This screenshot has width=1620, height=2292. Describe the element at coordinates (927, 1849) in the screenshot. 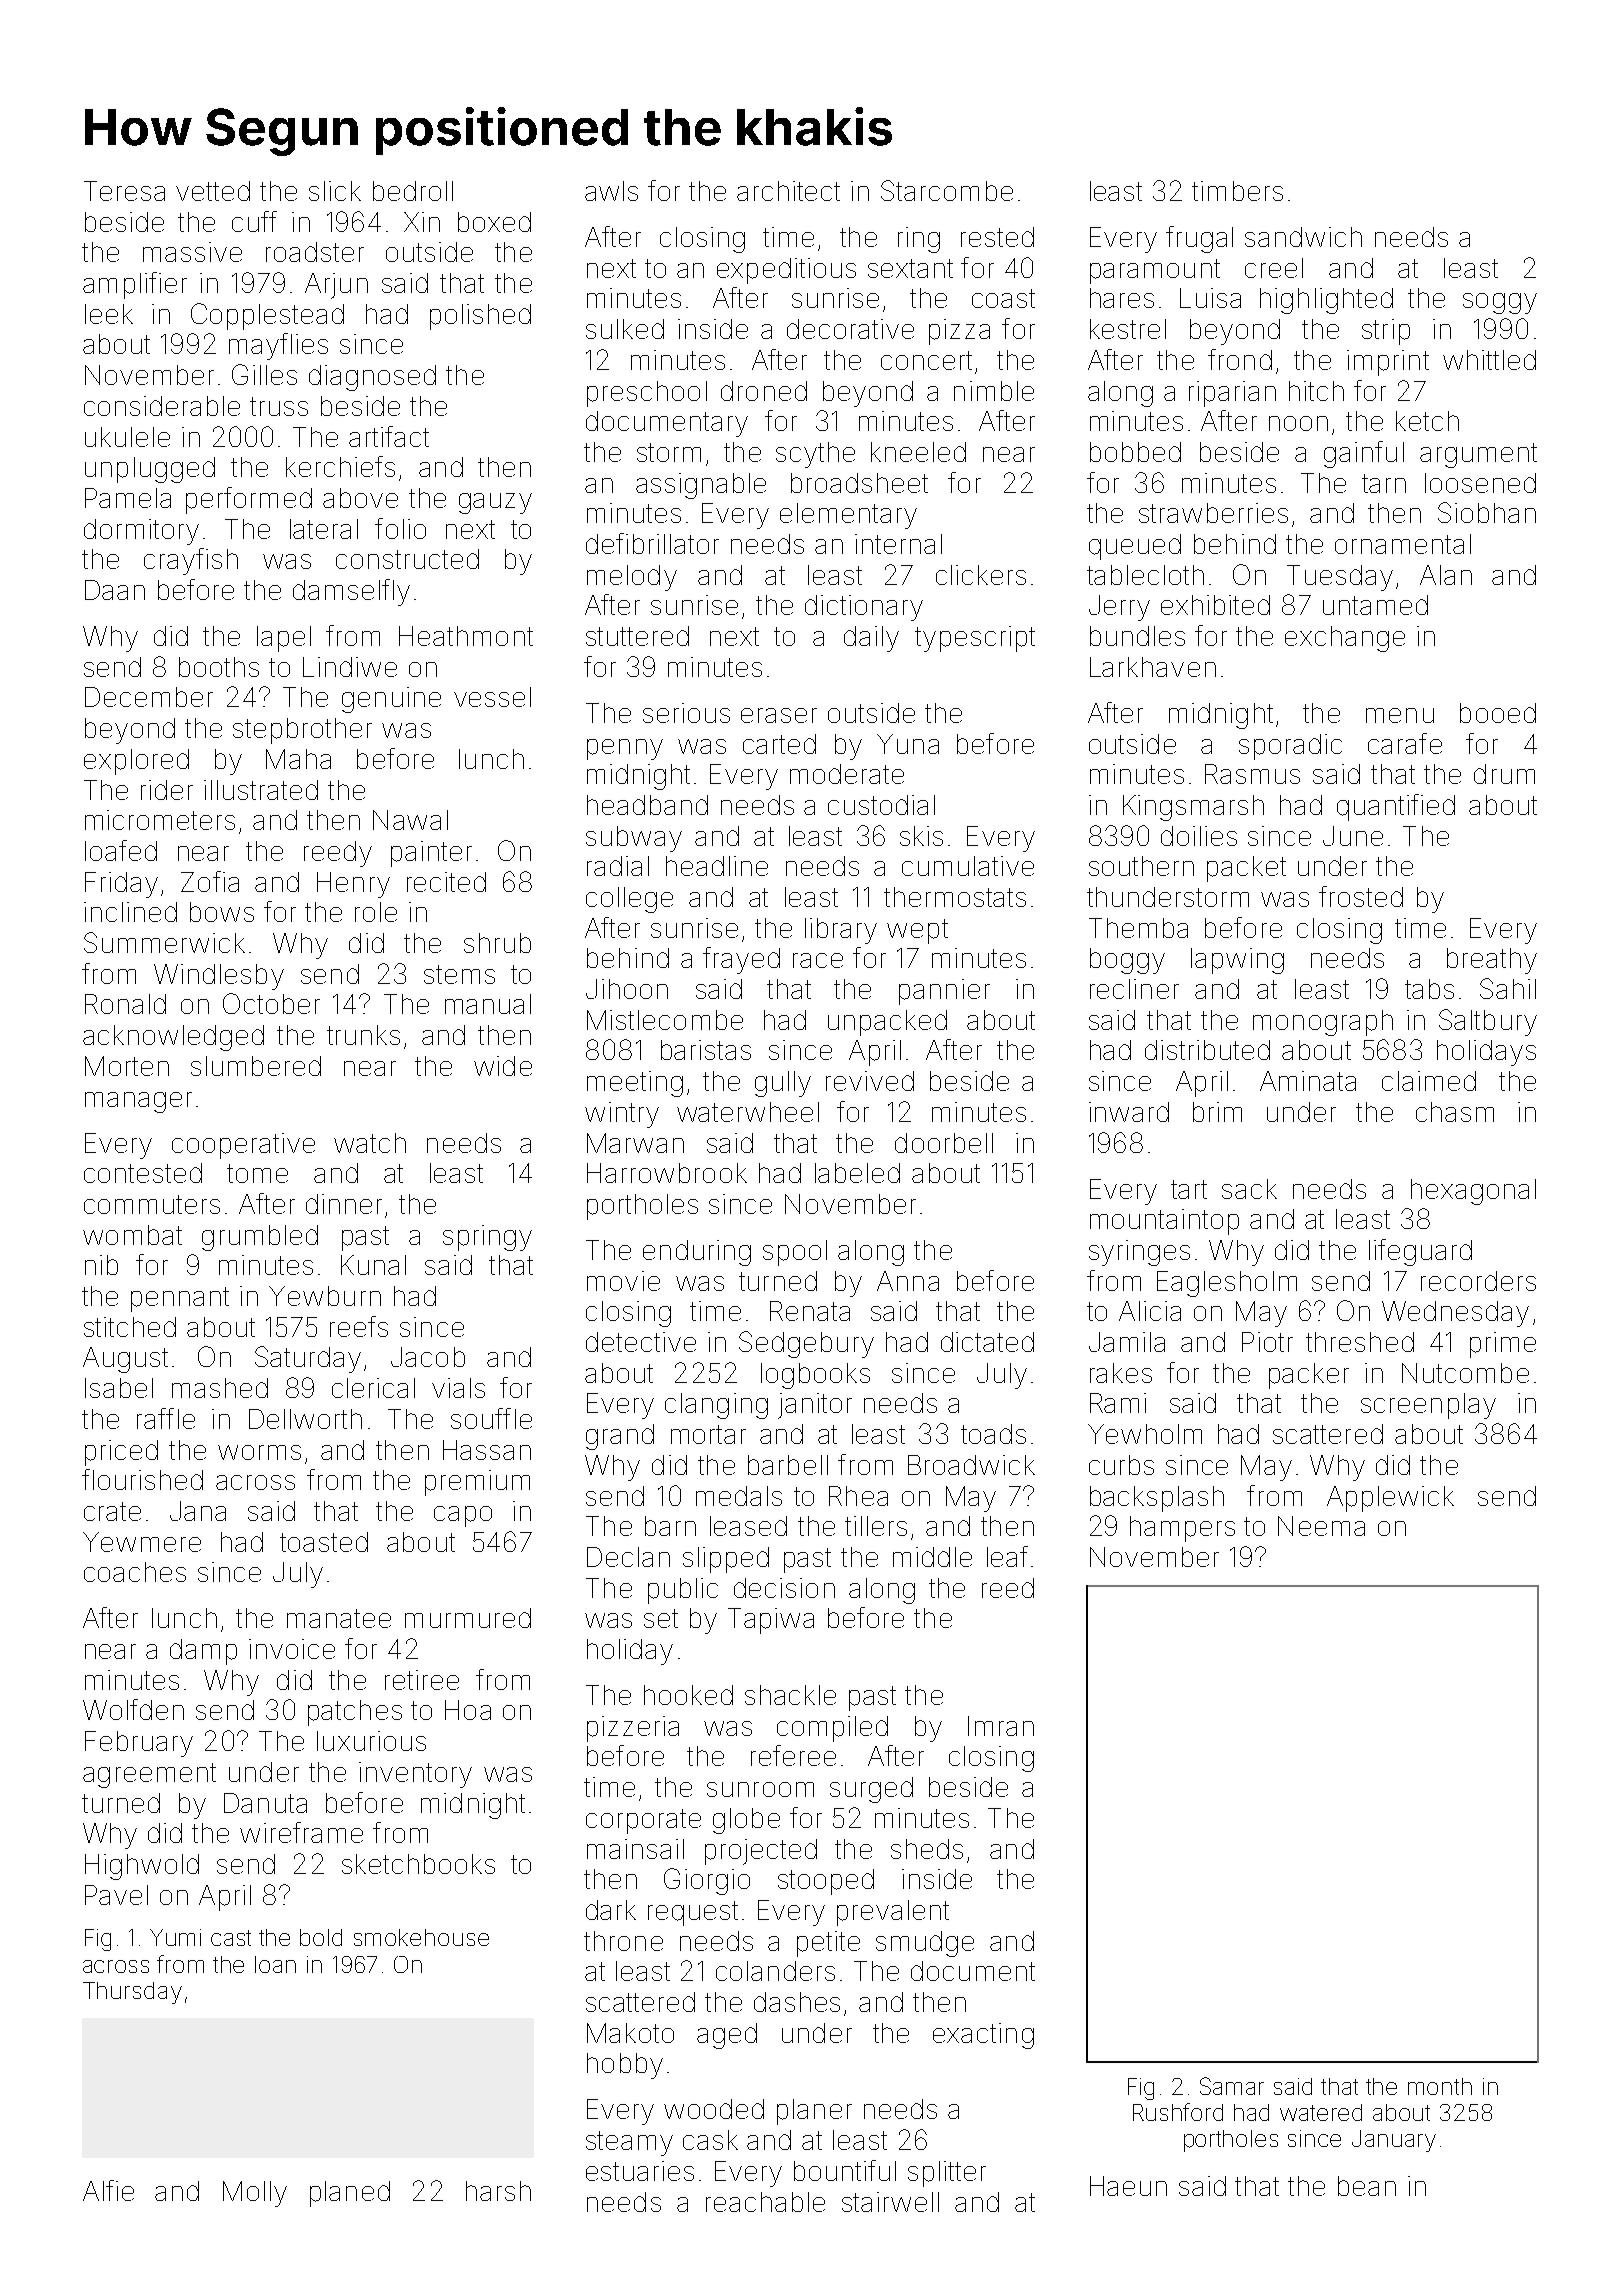

I see `sheds` at that location.
